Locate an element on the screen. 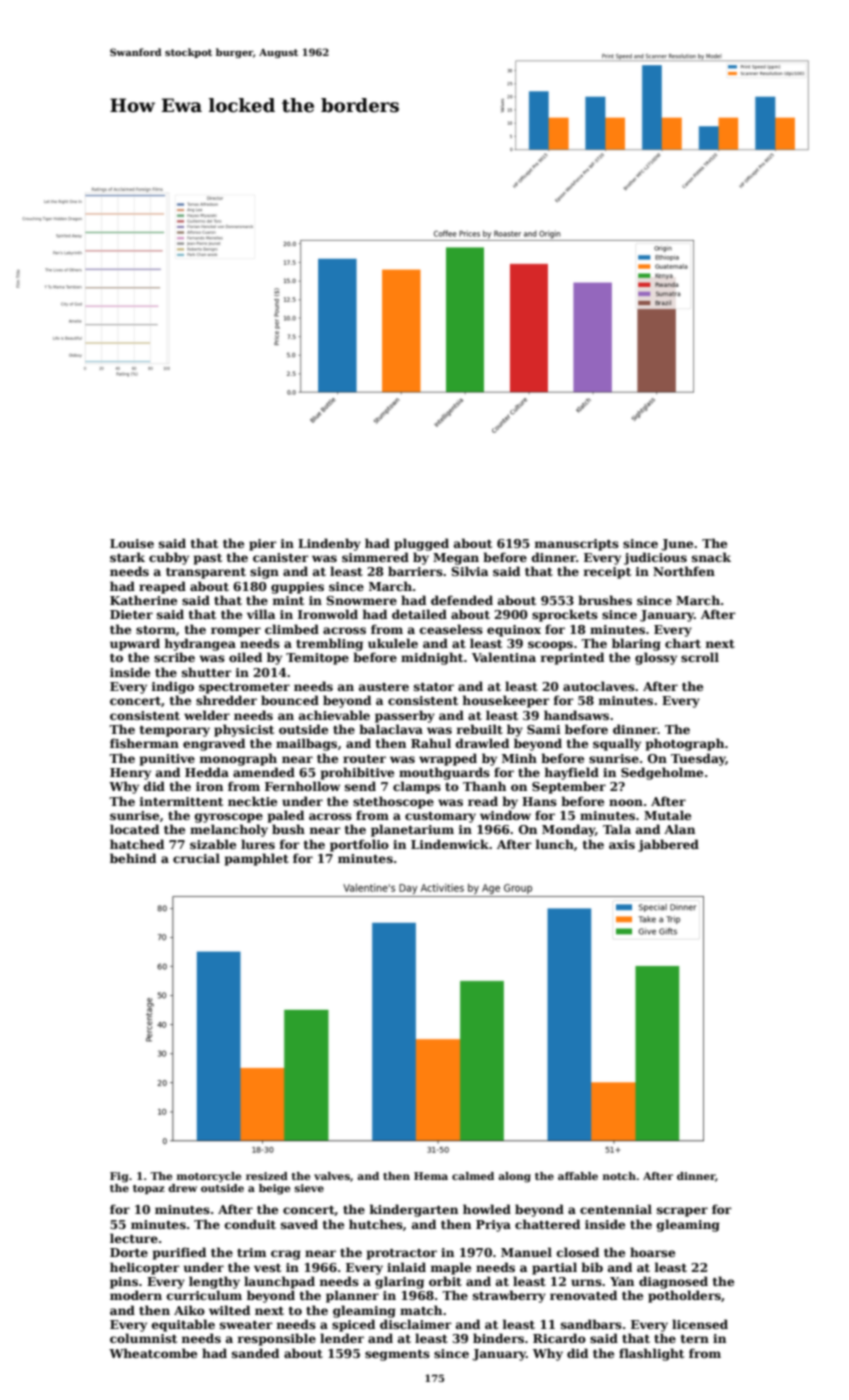 The width and height of the screenshot is (849, 1400). trembling is located at coordinates (329, 644).
